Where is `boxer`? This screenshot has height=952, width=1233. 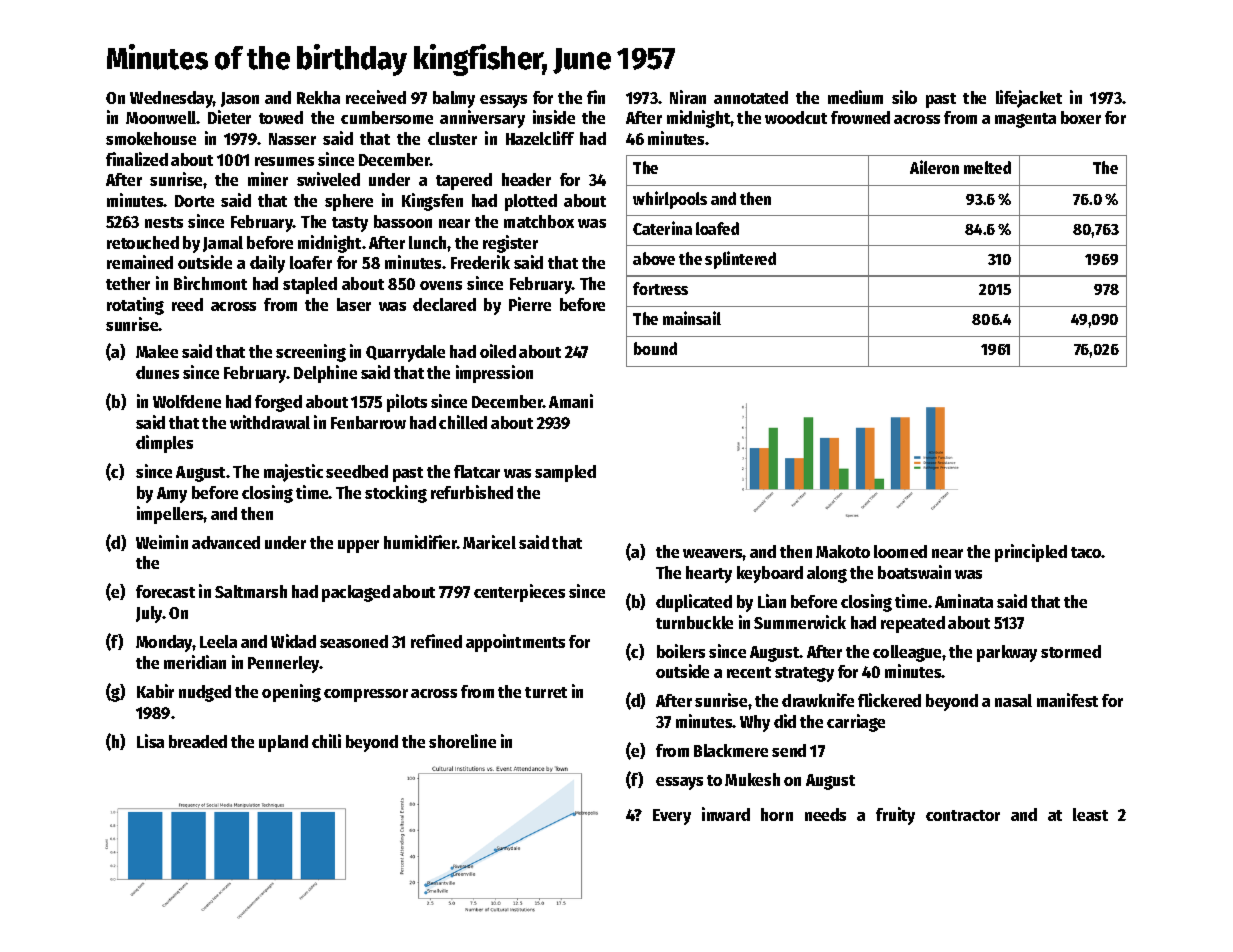 boxer is located at coordinates (1081, 117).
